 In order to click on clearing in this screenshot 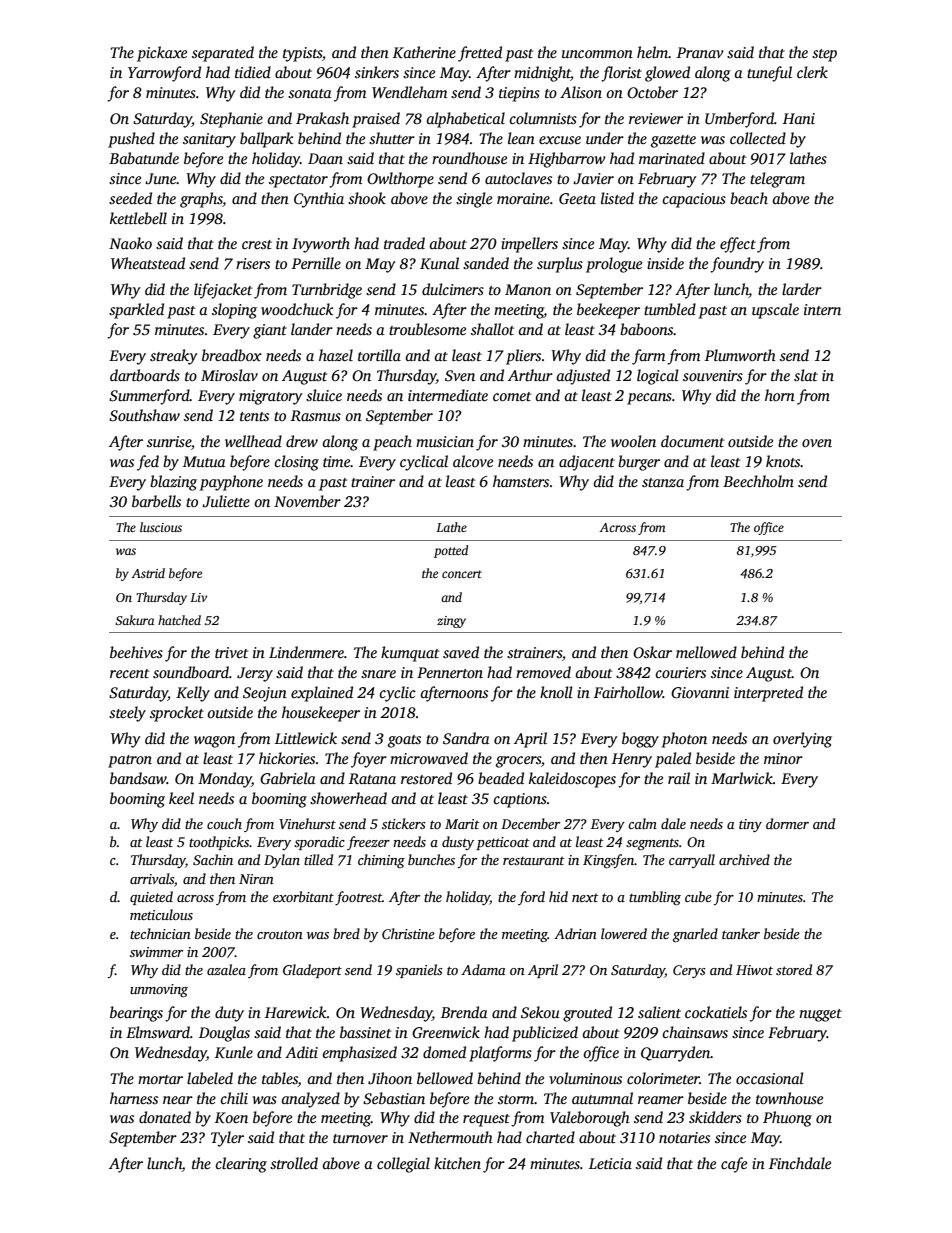, I will do `click(241, 1165)`.
